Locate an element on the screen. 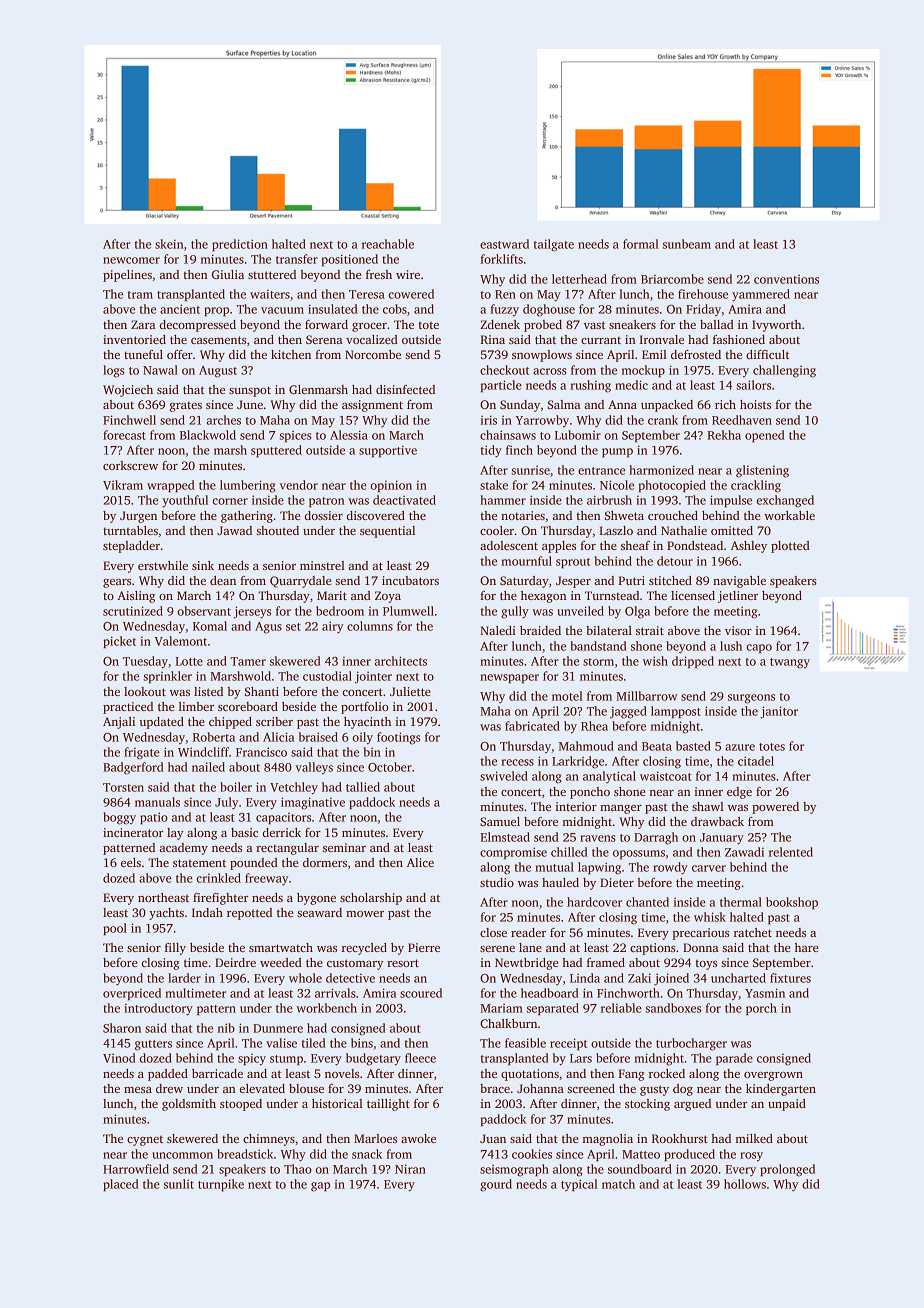  assignment is located at coordinates (372, 406).
